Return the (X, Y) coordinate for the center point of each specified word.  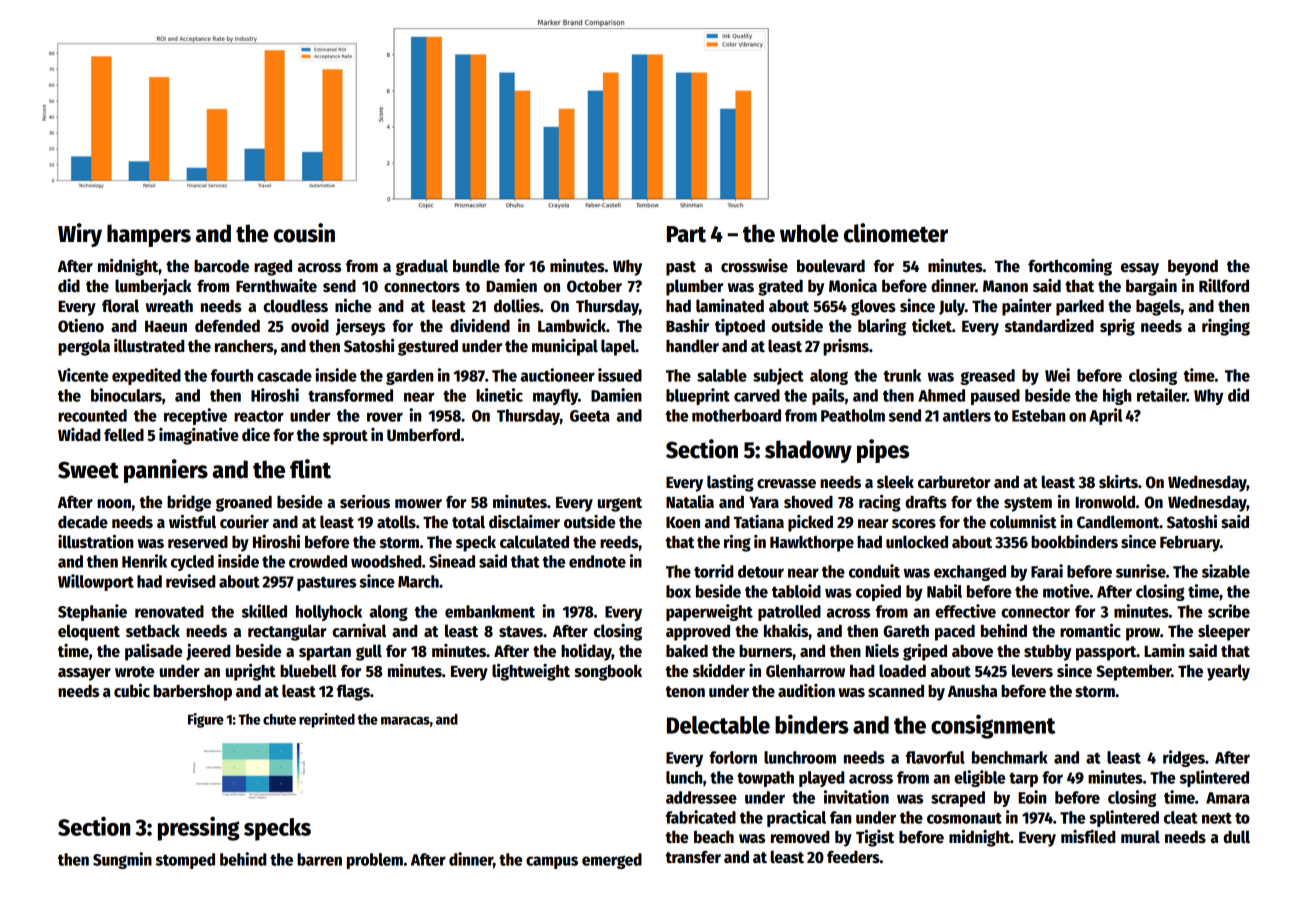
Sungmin (122, 860)
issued (620, 375)
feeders (853, 857)
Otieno (81, 326)
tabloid (796, 591)
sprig (1117, 327)
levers (1032, 671)
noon (114, 504)
